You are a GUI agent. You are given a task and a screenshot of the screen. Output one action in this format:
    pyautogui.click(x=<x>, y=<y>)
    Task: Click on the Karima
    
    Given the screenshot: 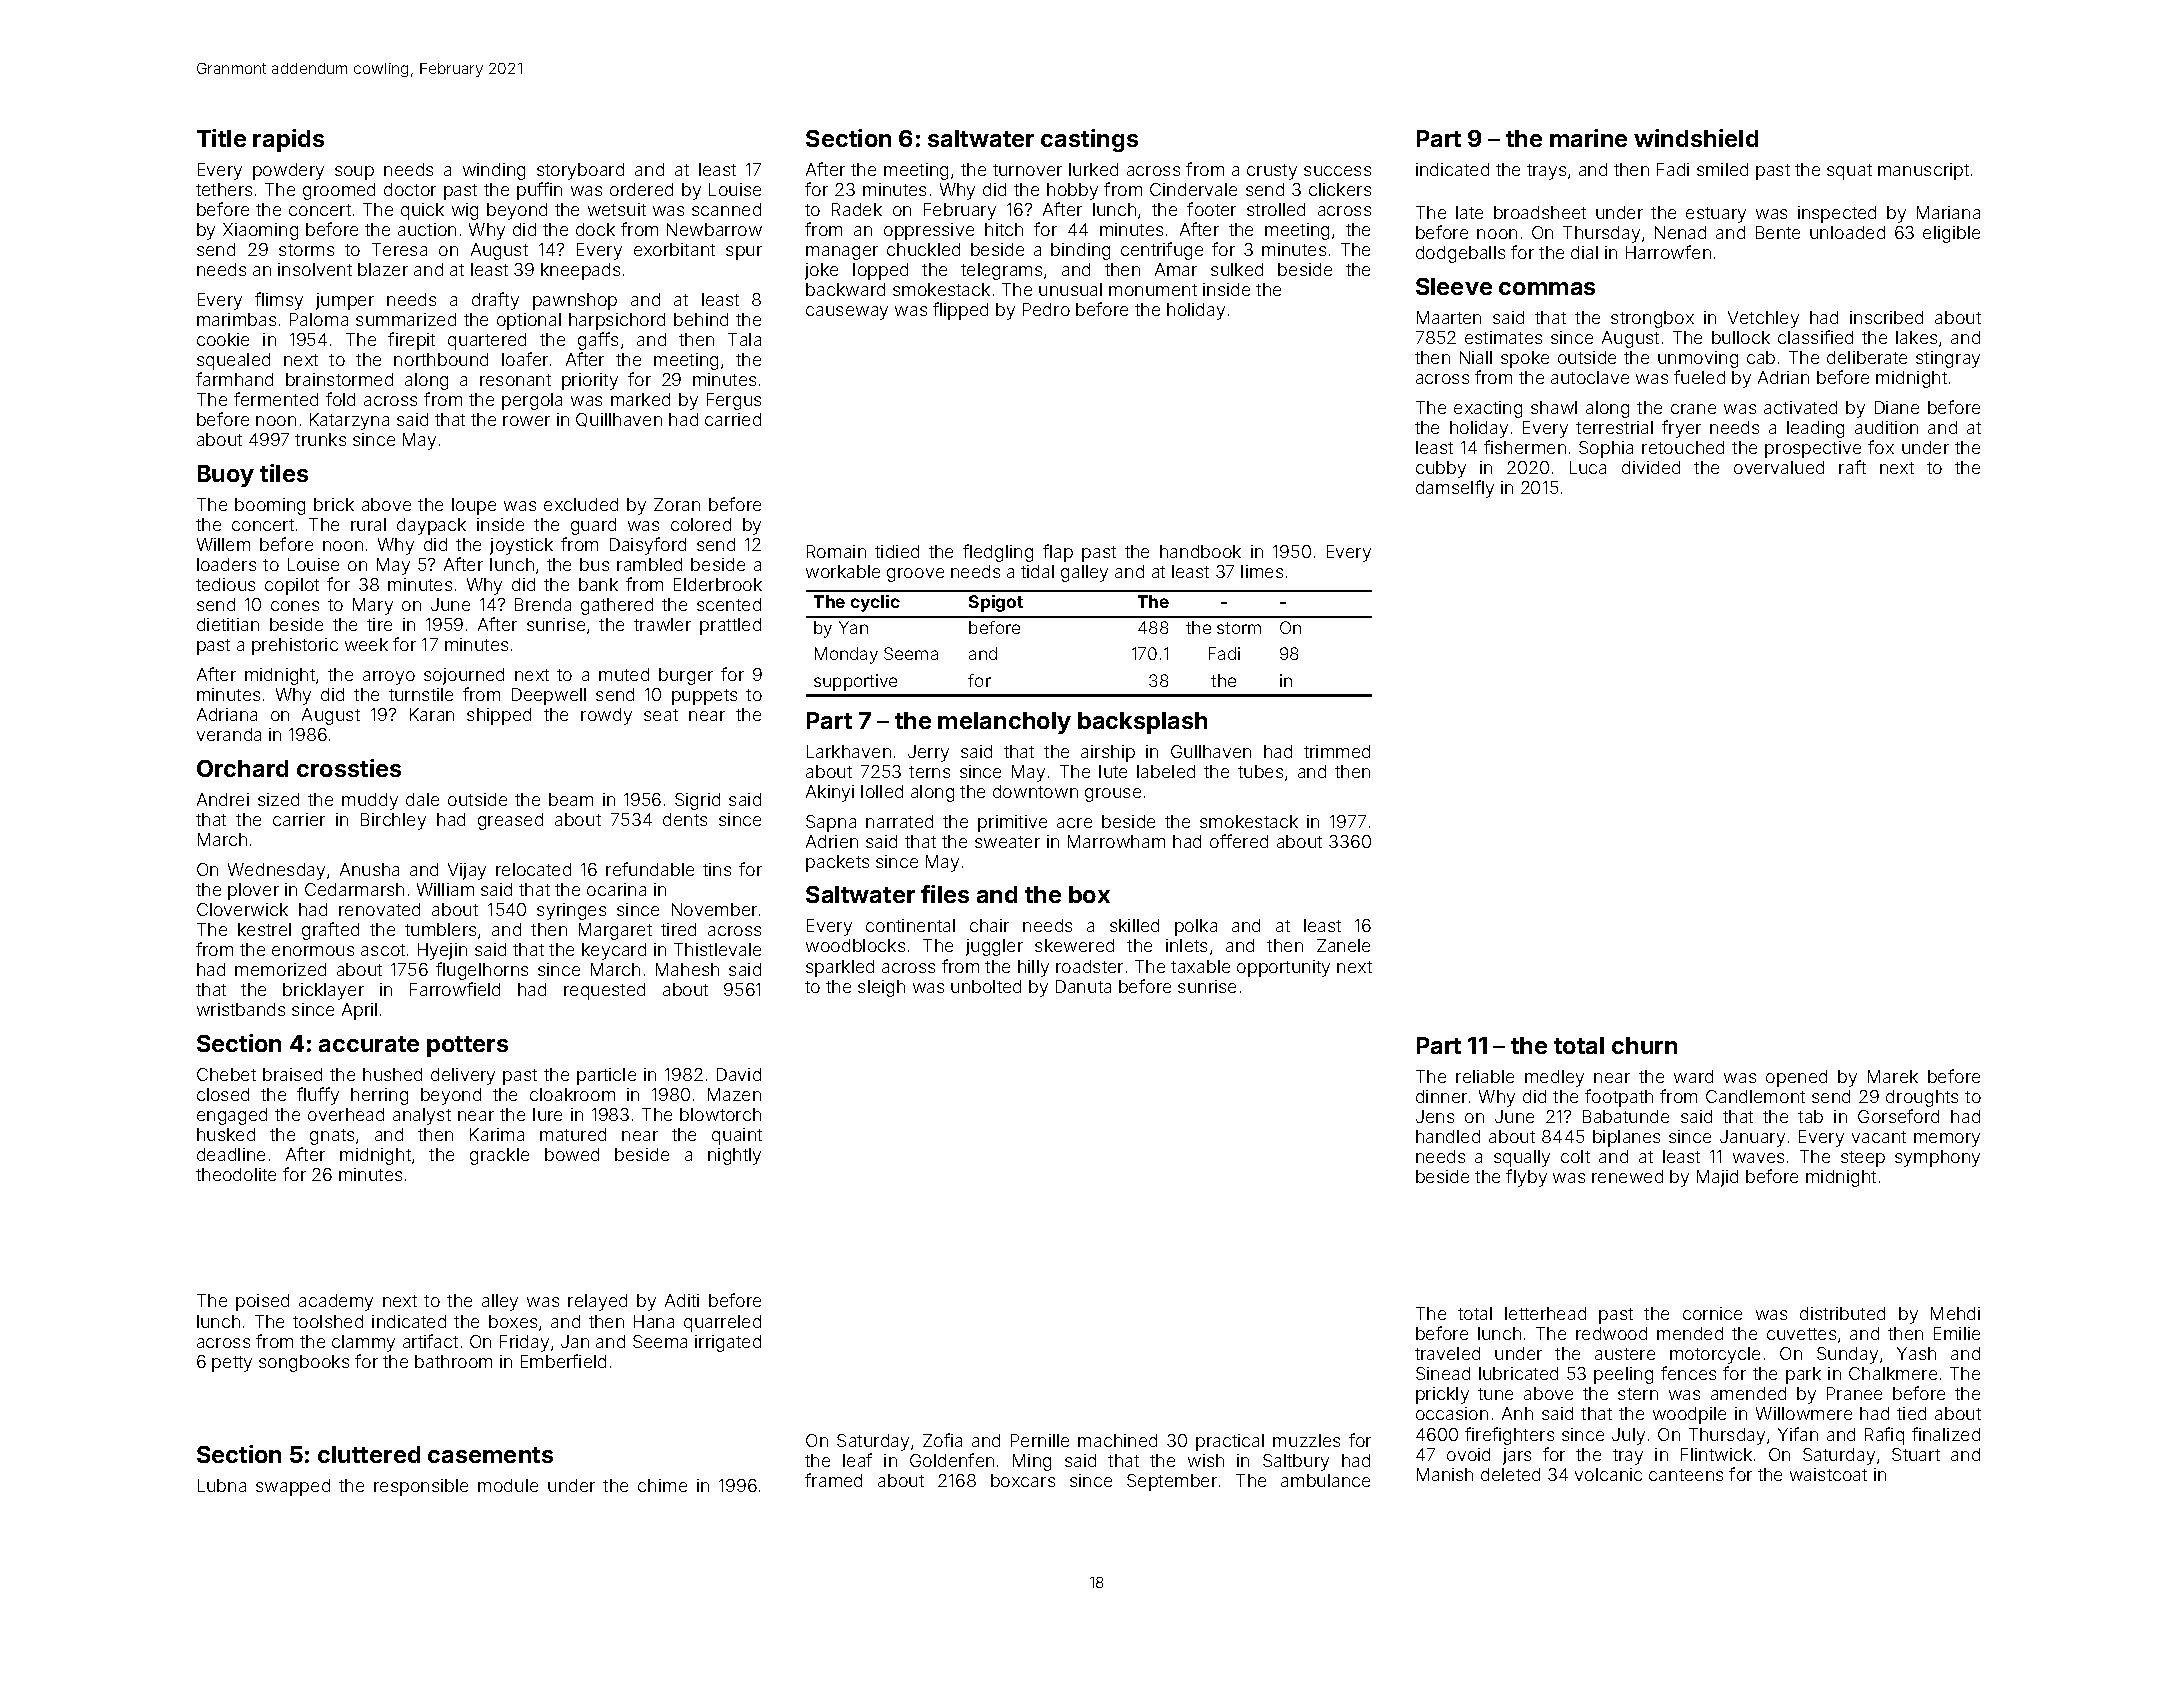 What is the action you would take?
    pyautogui.click(x=497, y=1134)
